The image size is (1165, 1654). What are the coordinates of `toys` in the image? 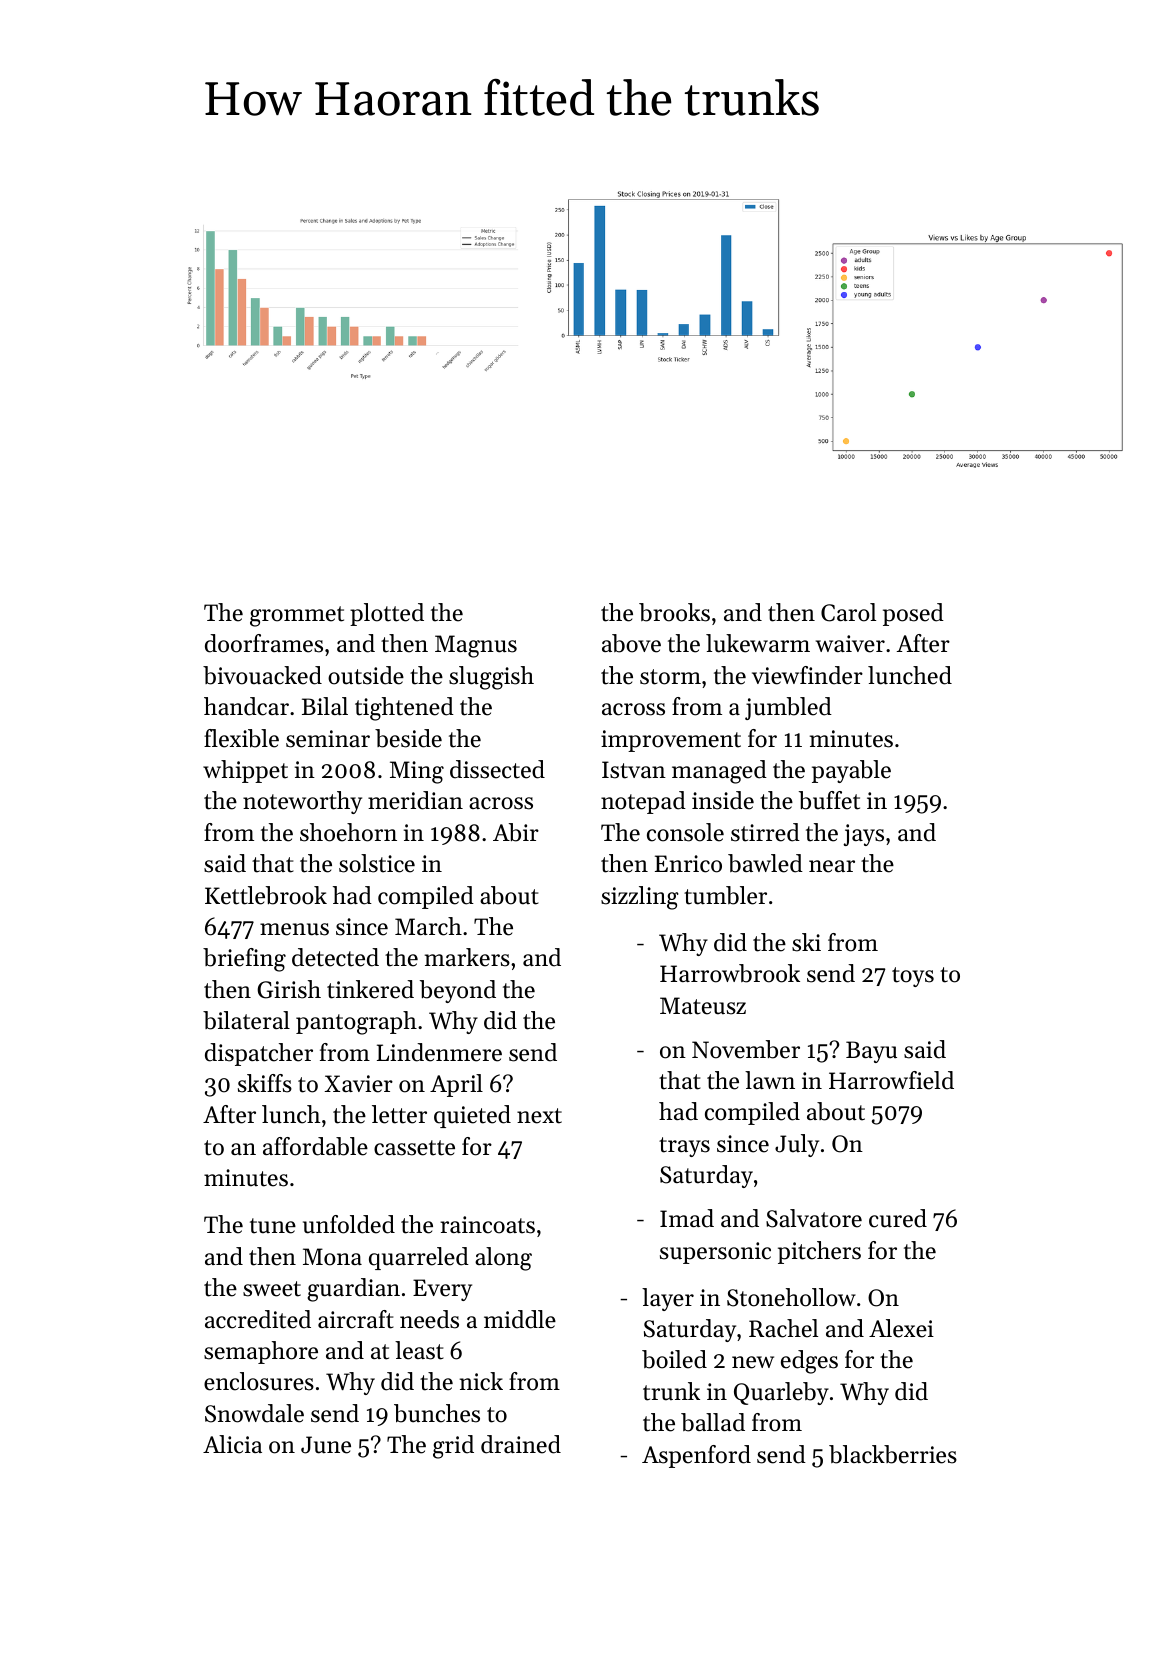 It's located at (913, 977).
